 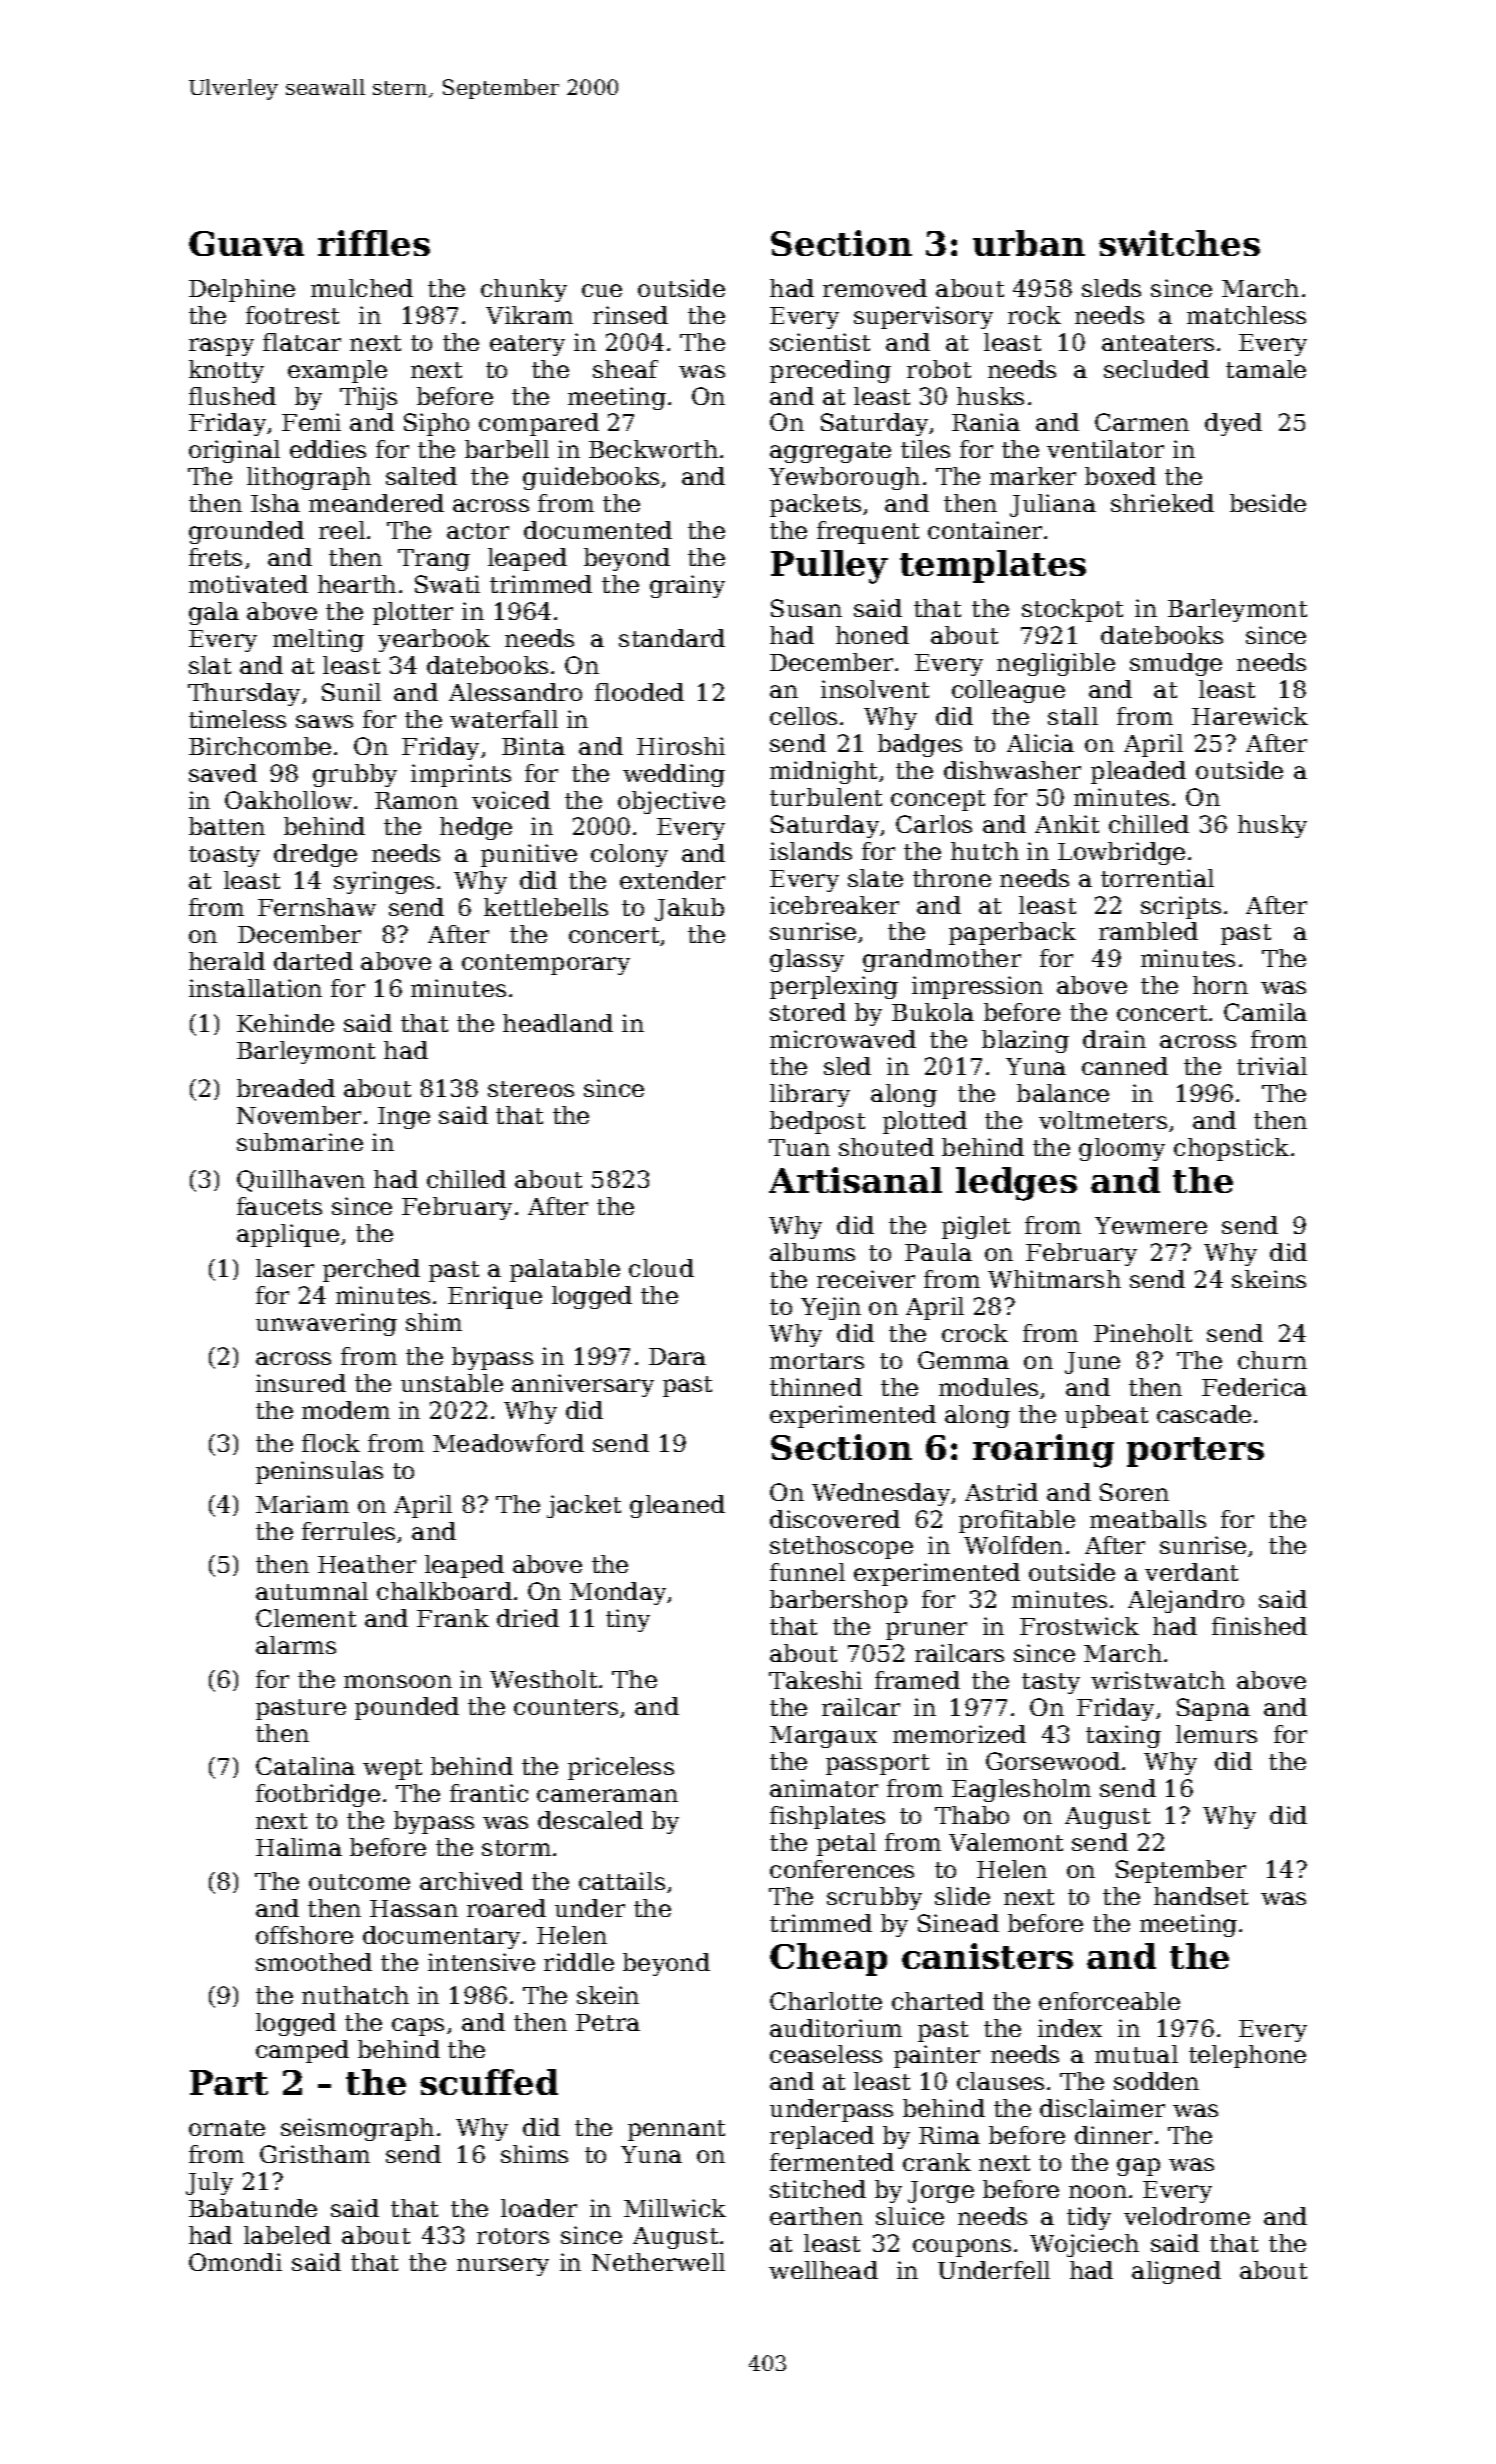 What do you see at coordinates (337, 371) in the screenshot?
I see `example` at bounding box center [337, 371].
